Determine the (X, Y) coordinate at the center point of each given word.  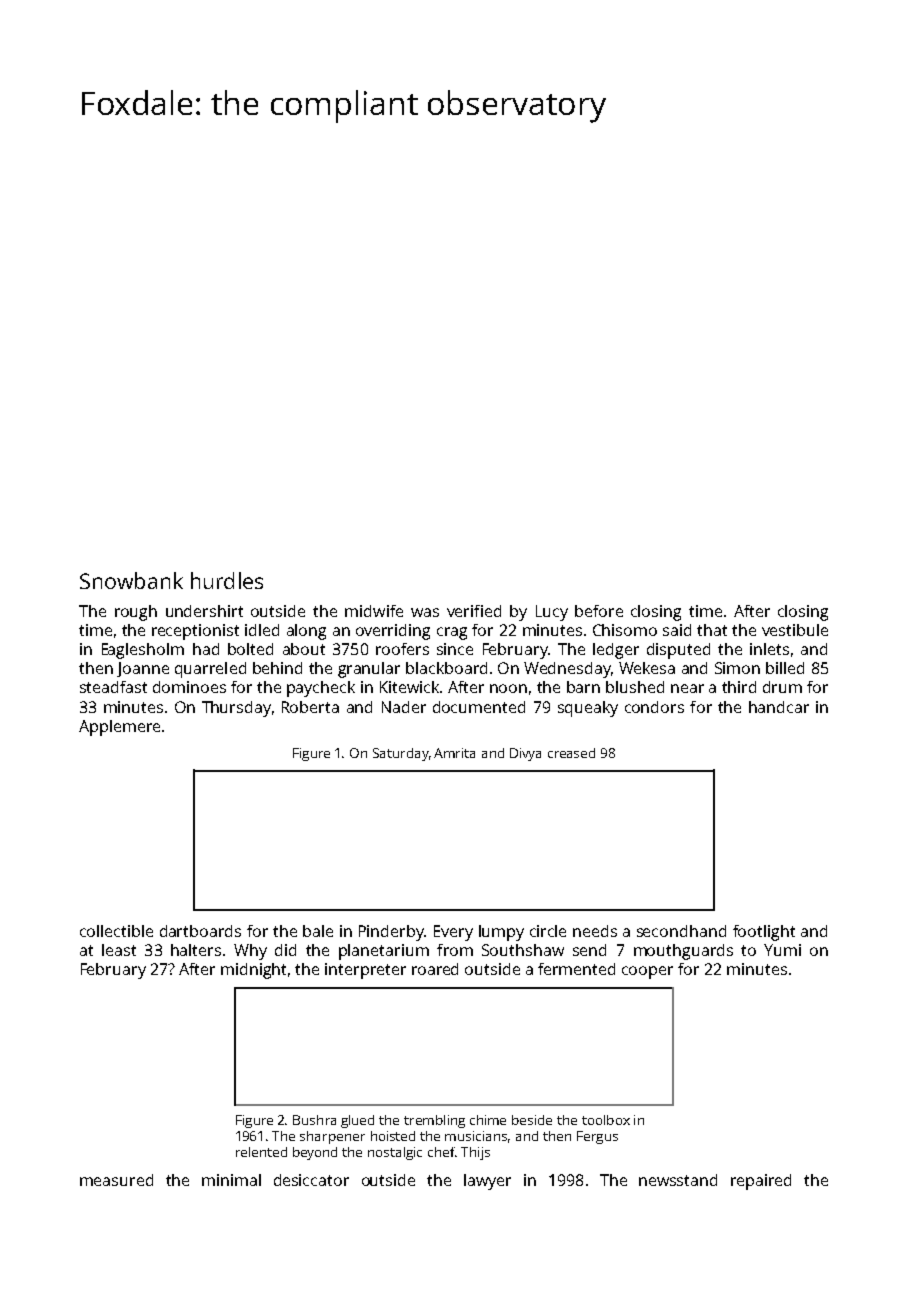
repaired (761, 1182)
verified (474, 611)
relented (261, 1152)
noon (508, 688)
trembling (434, 1121)
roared (435, 969)
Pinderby (391, 933)
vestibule (795, 630)
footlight (764, 933)
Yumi (782, 950)
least (119, 950)
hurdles (227, 580)
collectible (116, 931)
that (712, 630)
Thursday (236, 709)
